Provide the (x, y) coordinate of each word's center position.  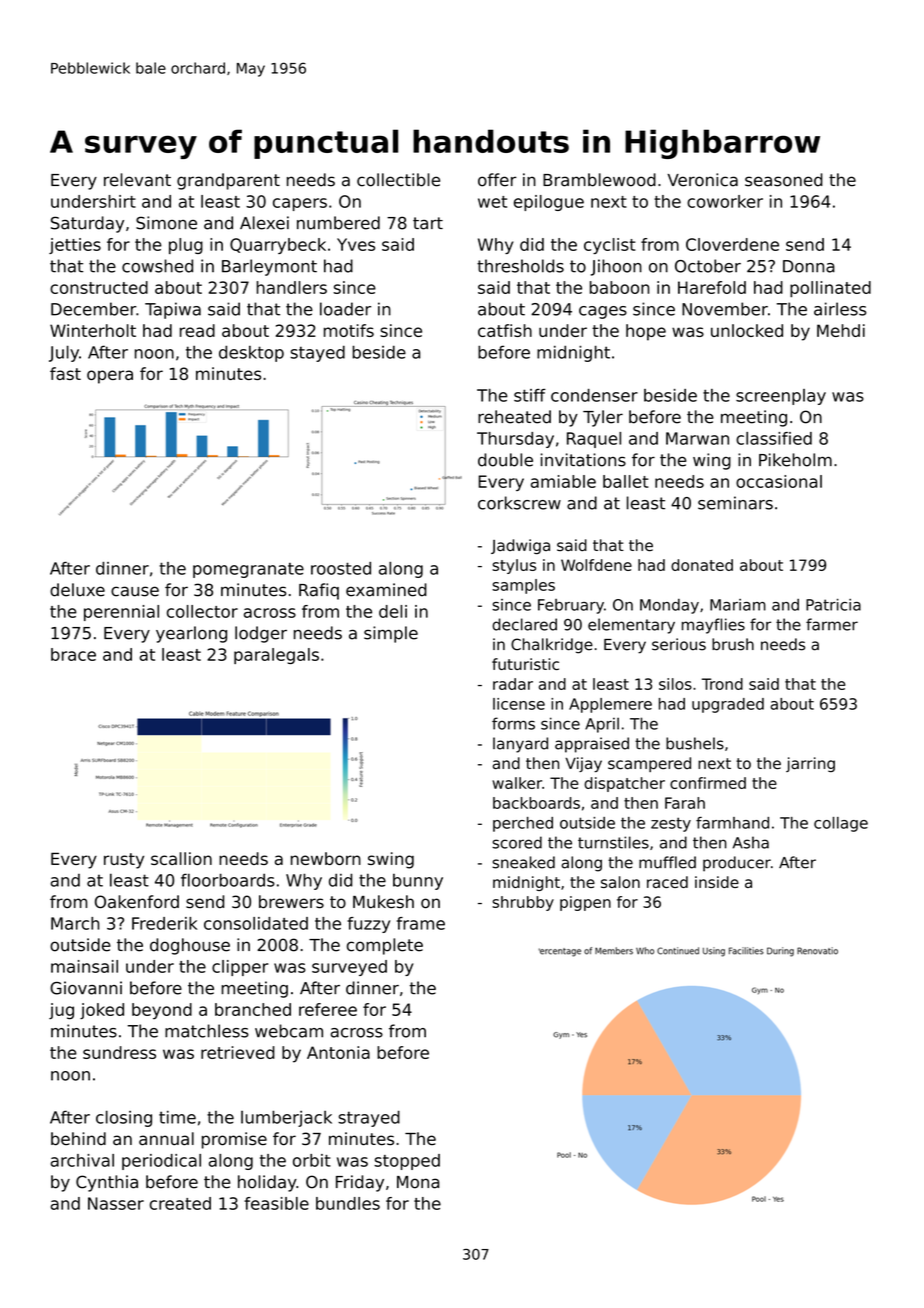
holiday (267, 1183)
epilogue (549, 203)
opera (110, 377)
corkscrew (519, 503)
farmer (832, 624)
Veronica (702, 180)
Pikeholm (795, 460)
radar (513, 684)
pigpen (585, 903)
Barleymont (269, 267)
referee (328, 1009)
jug (61, 1011)
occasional (779, 481)
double (505, 460)
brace (73, 654)
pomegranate (248, 570)
